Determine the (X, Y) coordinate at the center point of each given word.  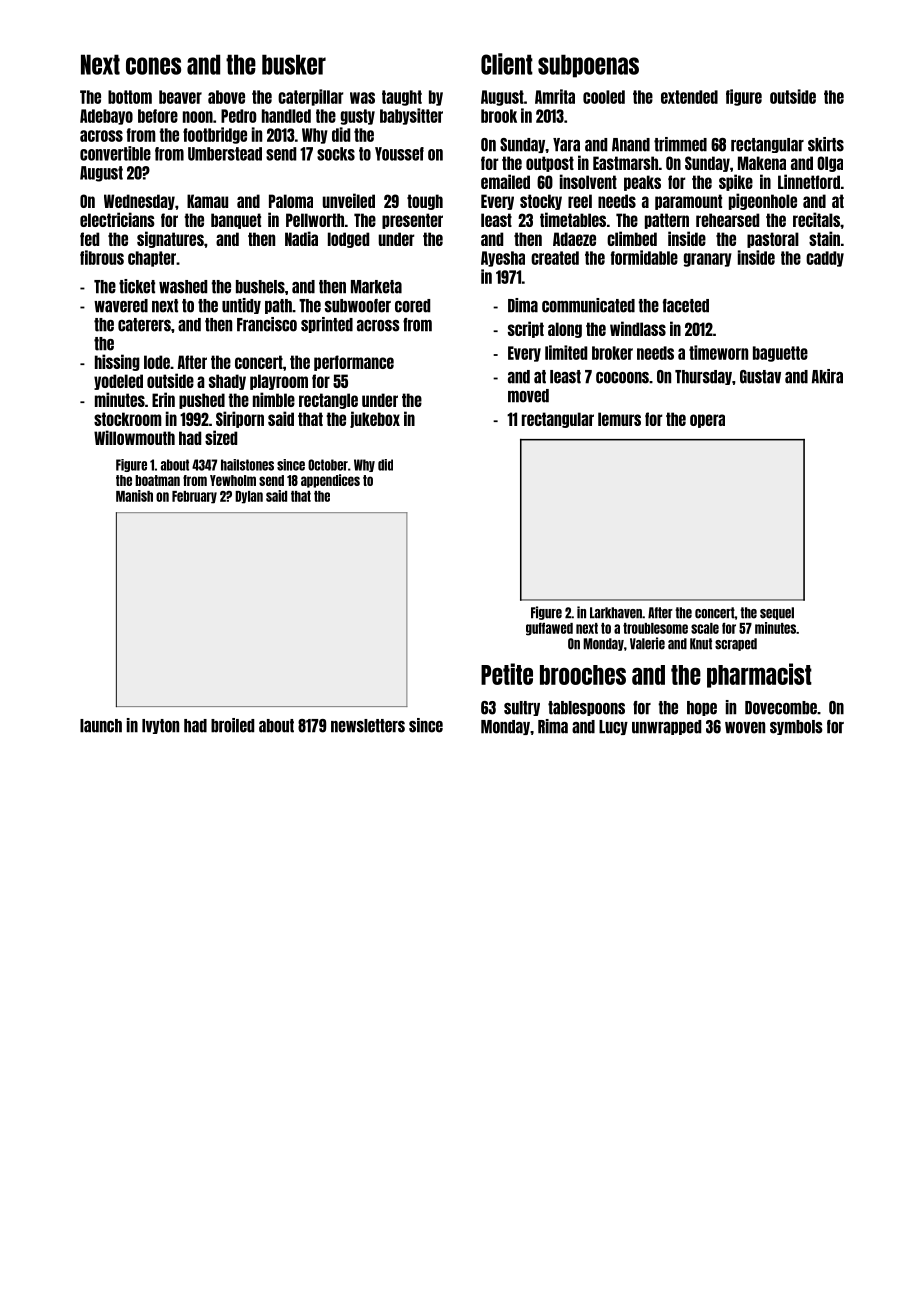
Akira (827, 376)
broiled (232, 725)
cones (153, 66)
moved (528, 396)
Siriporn (240, 419)
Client (507, 64)
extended (689, 97)
